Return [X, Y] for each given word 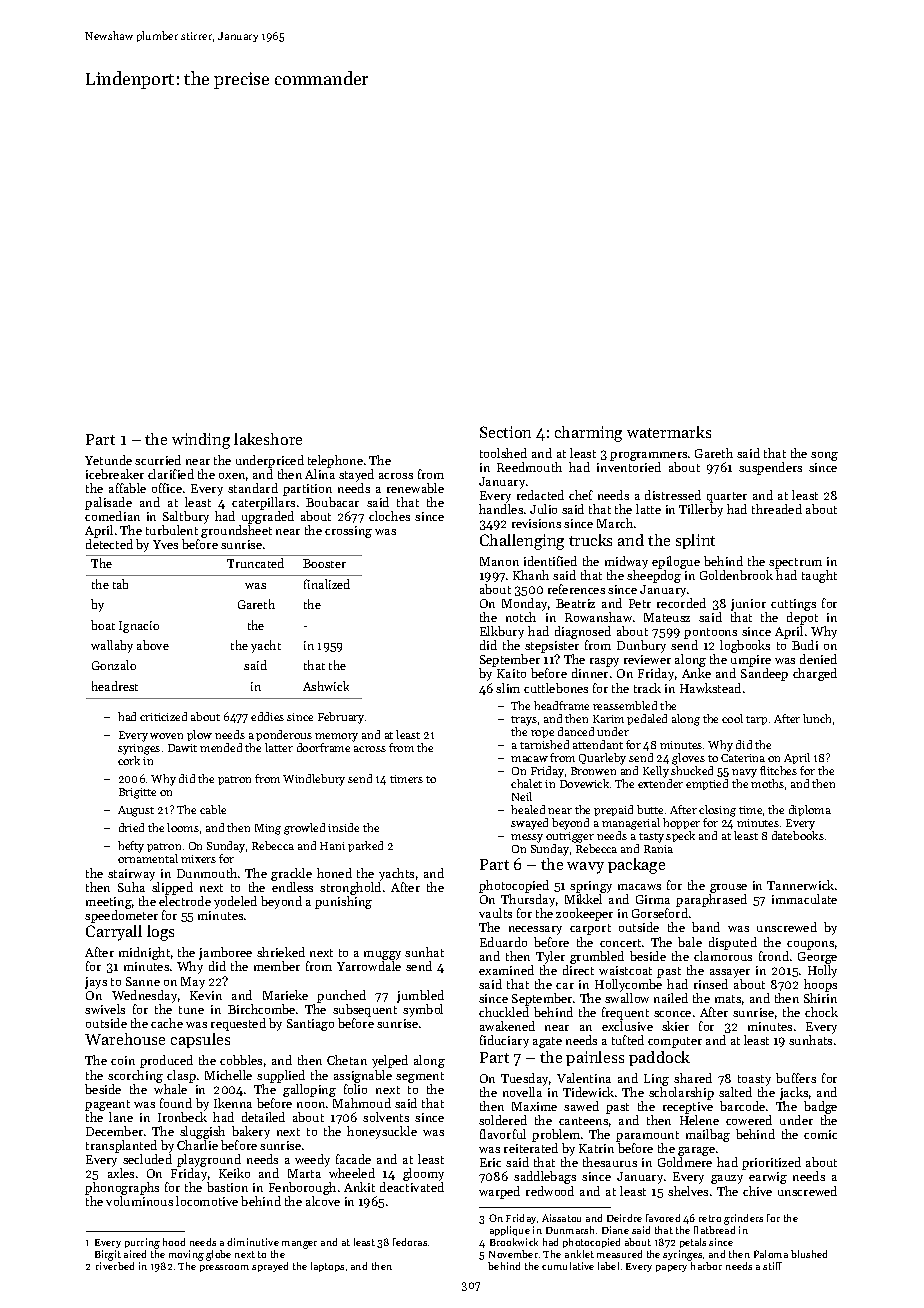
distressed [673, 495]
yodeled [235, 902]
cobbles [241, 1060]
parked [365, 846]
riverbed [115, 1266]
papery [671, 1268]
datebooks [798, 835]
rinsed [711, 984]
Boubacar [332, 502]
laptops [327, 1267]
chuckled [504, 1012]
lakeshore [268, 439]
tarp [756, 720]
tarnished [544, 744]
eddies [267, 716]
